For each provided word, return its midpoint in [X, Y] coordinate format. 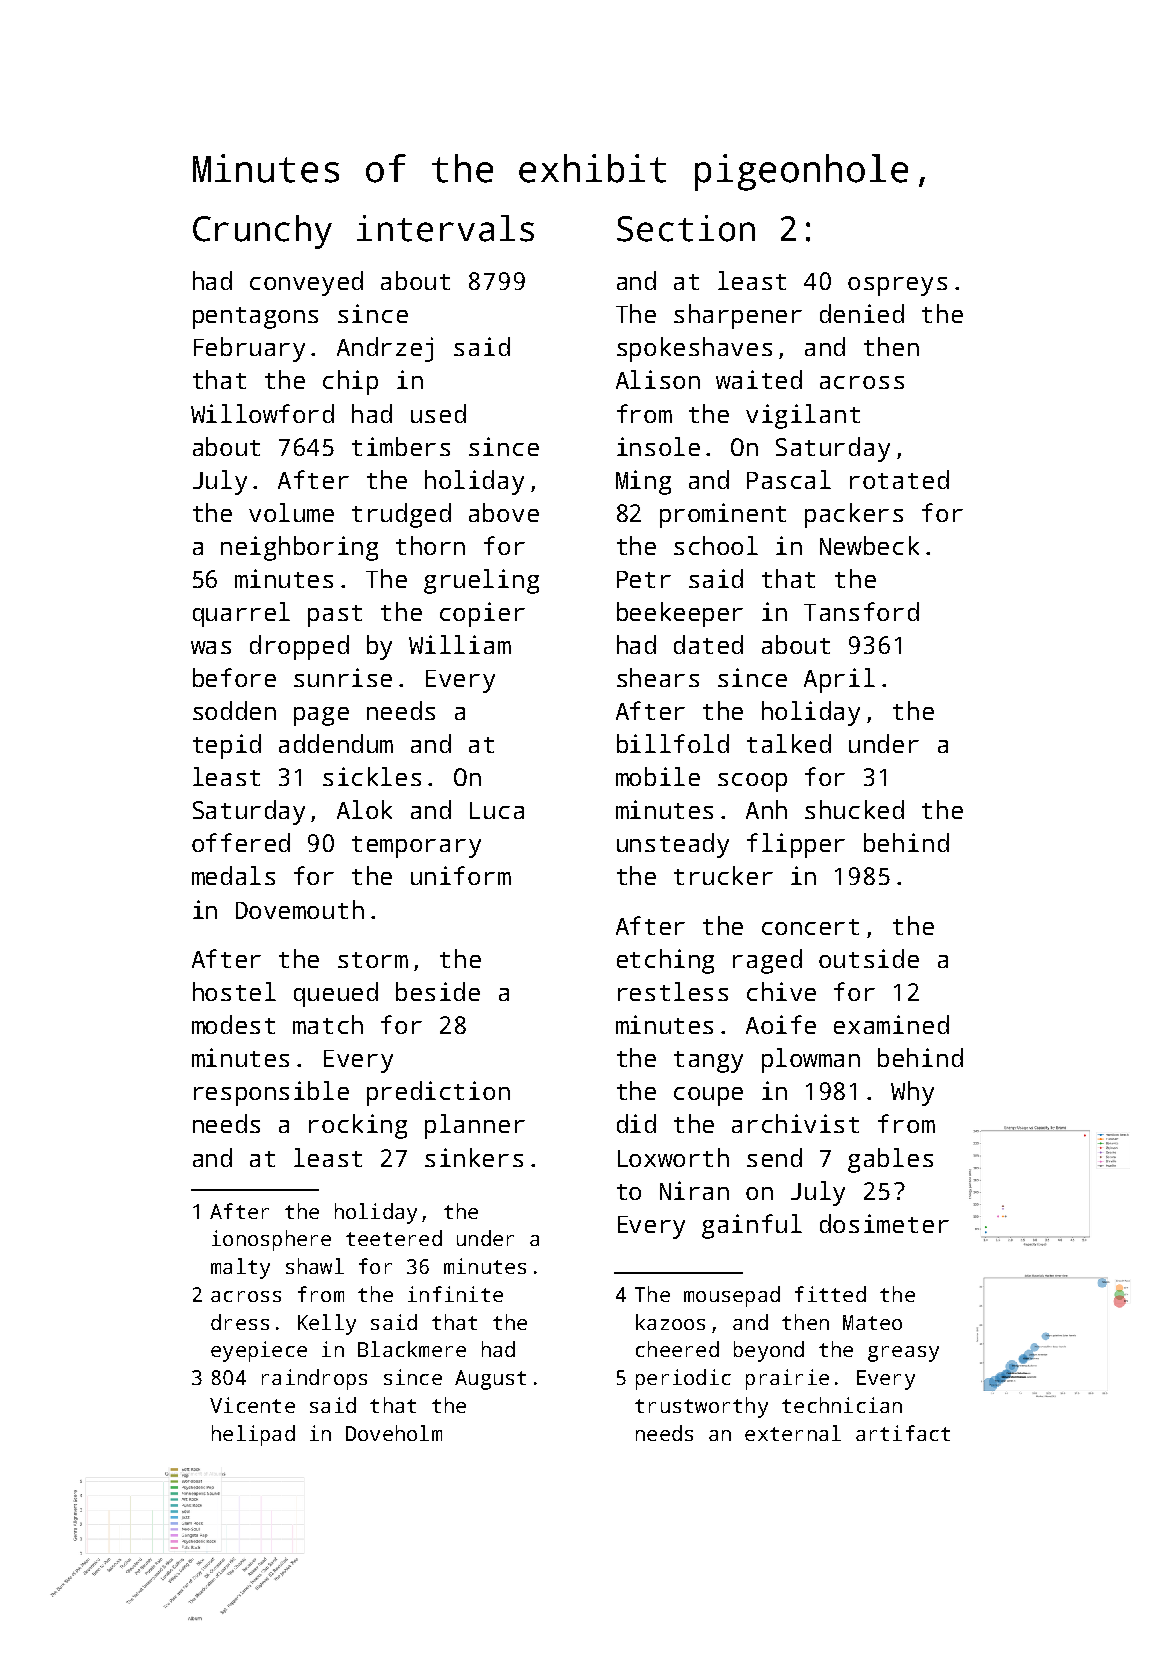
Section [686, 228]
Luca [497, 810]
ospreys [897, 286]
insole [658, 446]
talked [789, 743]
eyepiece [259, 1351]
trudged [401, 515]
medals [233, 875]
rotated [899, 479]
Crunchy [262, 232]
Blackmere [412, 1349]
